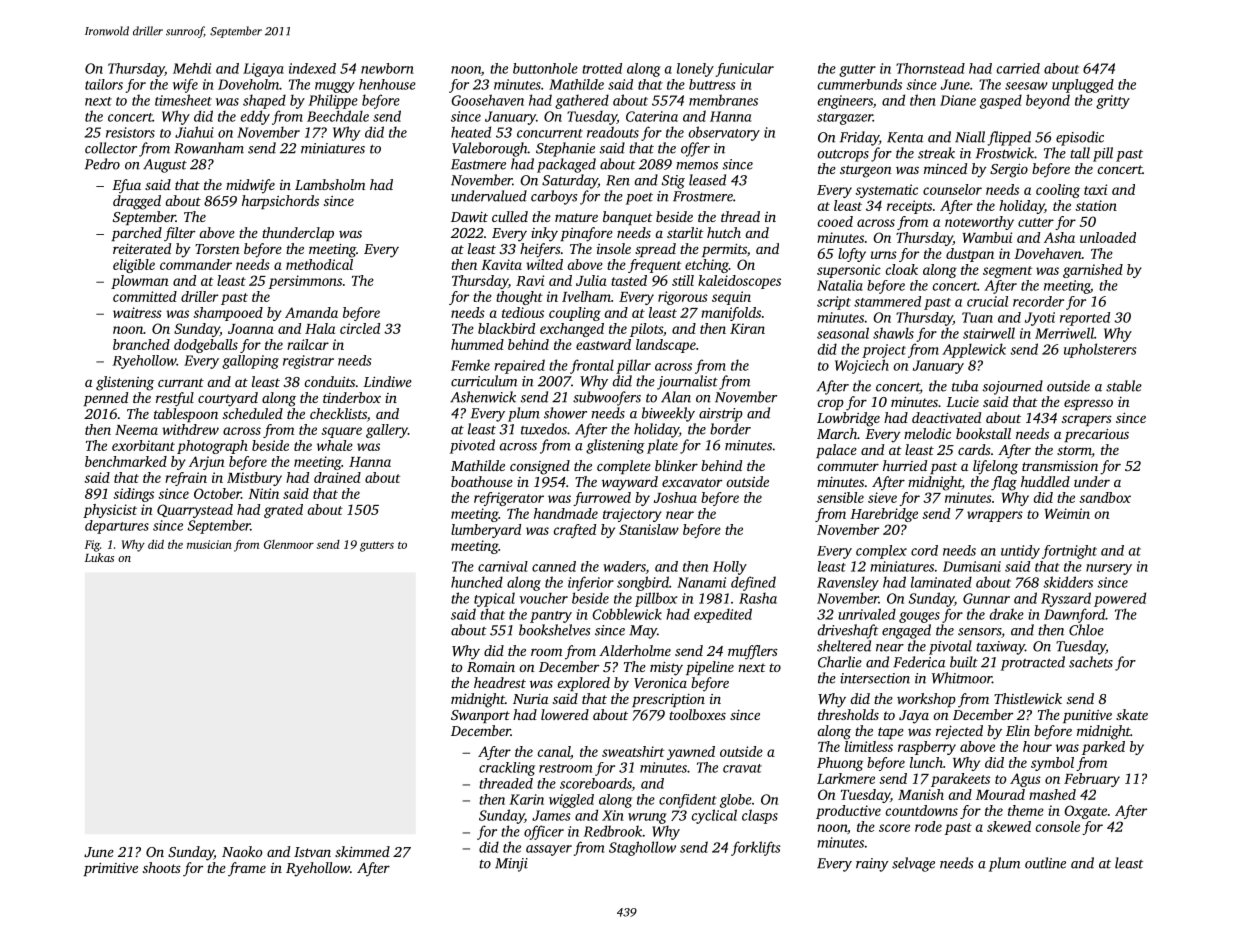 The height and width of the document is (952, 1233). I want to click on cloak, so click(902, 269).
